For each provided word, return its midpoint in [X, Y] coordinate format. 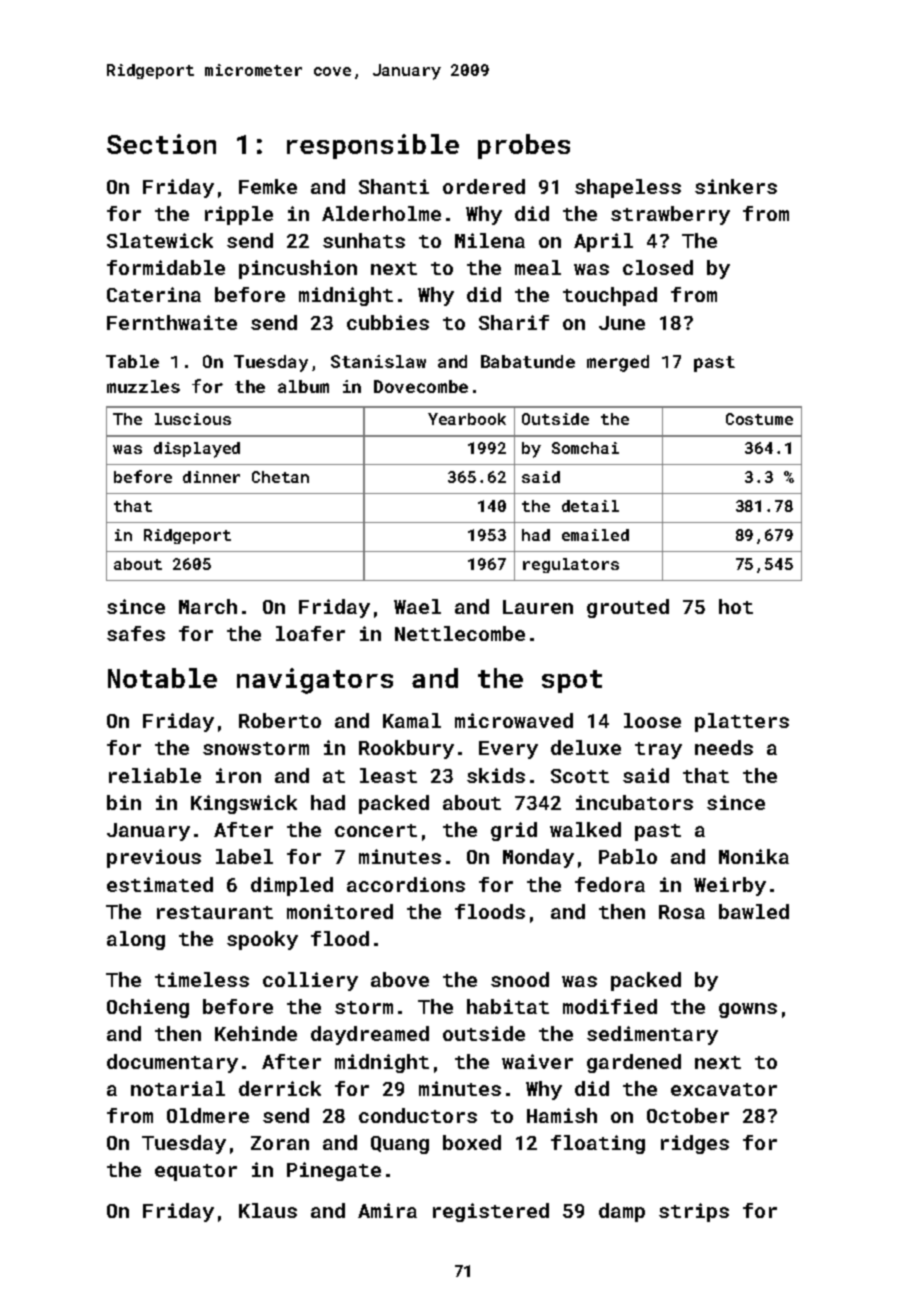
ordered [484, 186]
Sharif [514, 322]
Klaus [268, 1210]
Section [161, 144]
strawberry [670, 215]
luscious [193, 419]
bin [124, 802]
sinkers [736, 186]
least [388, 775]
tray [658, 750]
